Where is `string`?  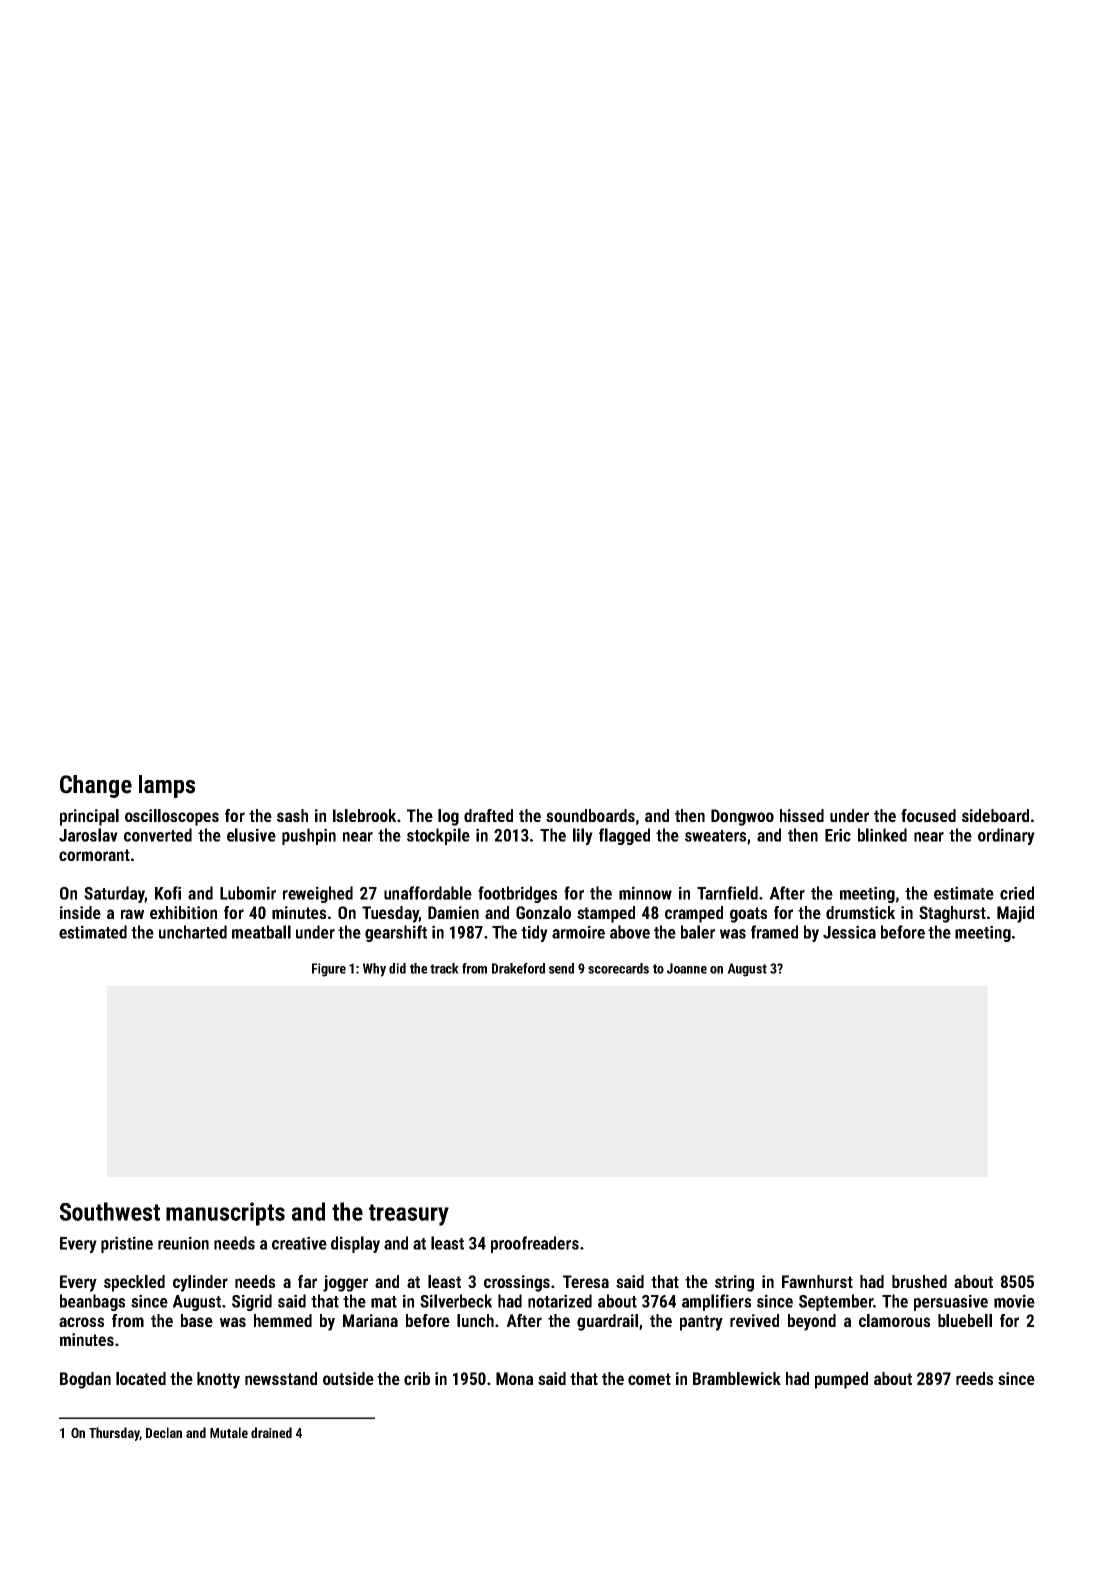
string is located at coordinates (734, 1283).
